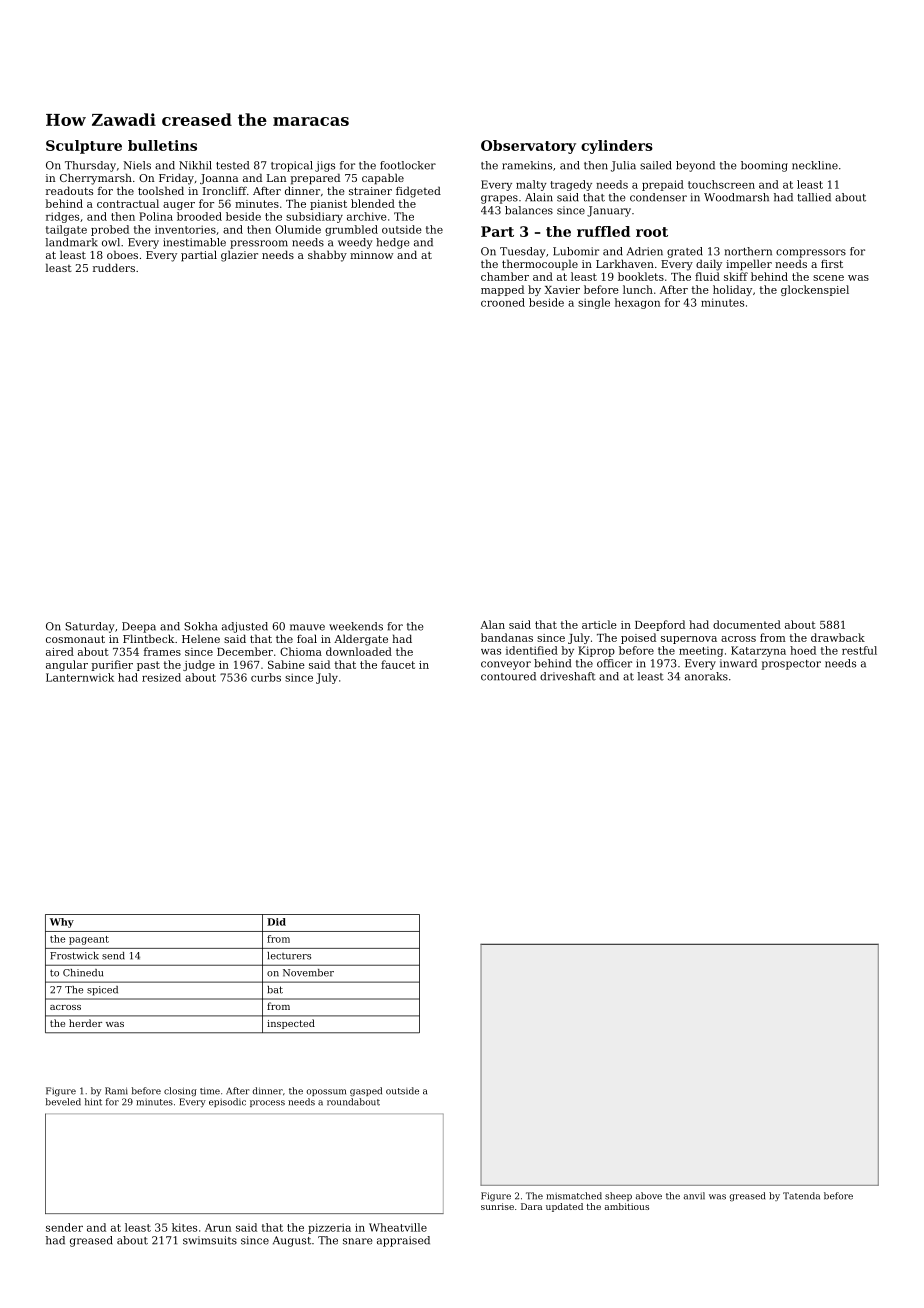 This screenshot has height=1308, width=924. What do you see at coordinates (194, 242) in the screenshot?
I see `inestimable` at bounding box center [194, 242].
